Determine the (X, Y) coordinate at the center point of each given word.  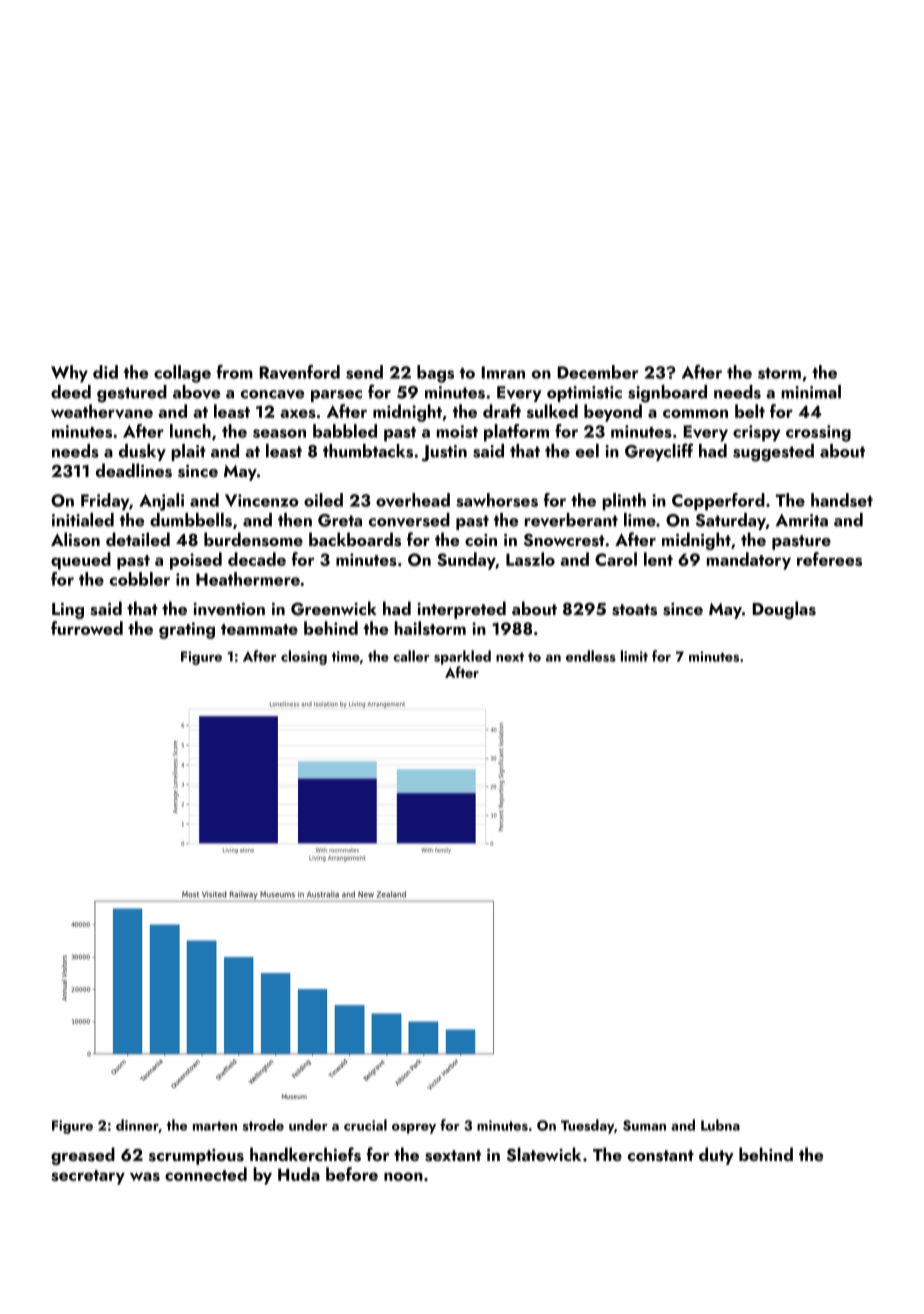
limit (634, 656)
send (364, 372)
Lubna (720, 1125)
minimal (811, 392)
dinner (137, 1126)
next (510, 657)
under (308, 1125)
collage (182, 374)
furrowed (87, 628)
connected (206, 1174)
